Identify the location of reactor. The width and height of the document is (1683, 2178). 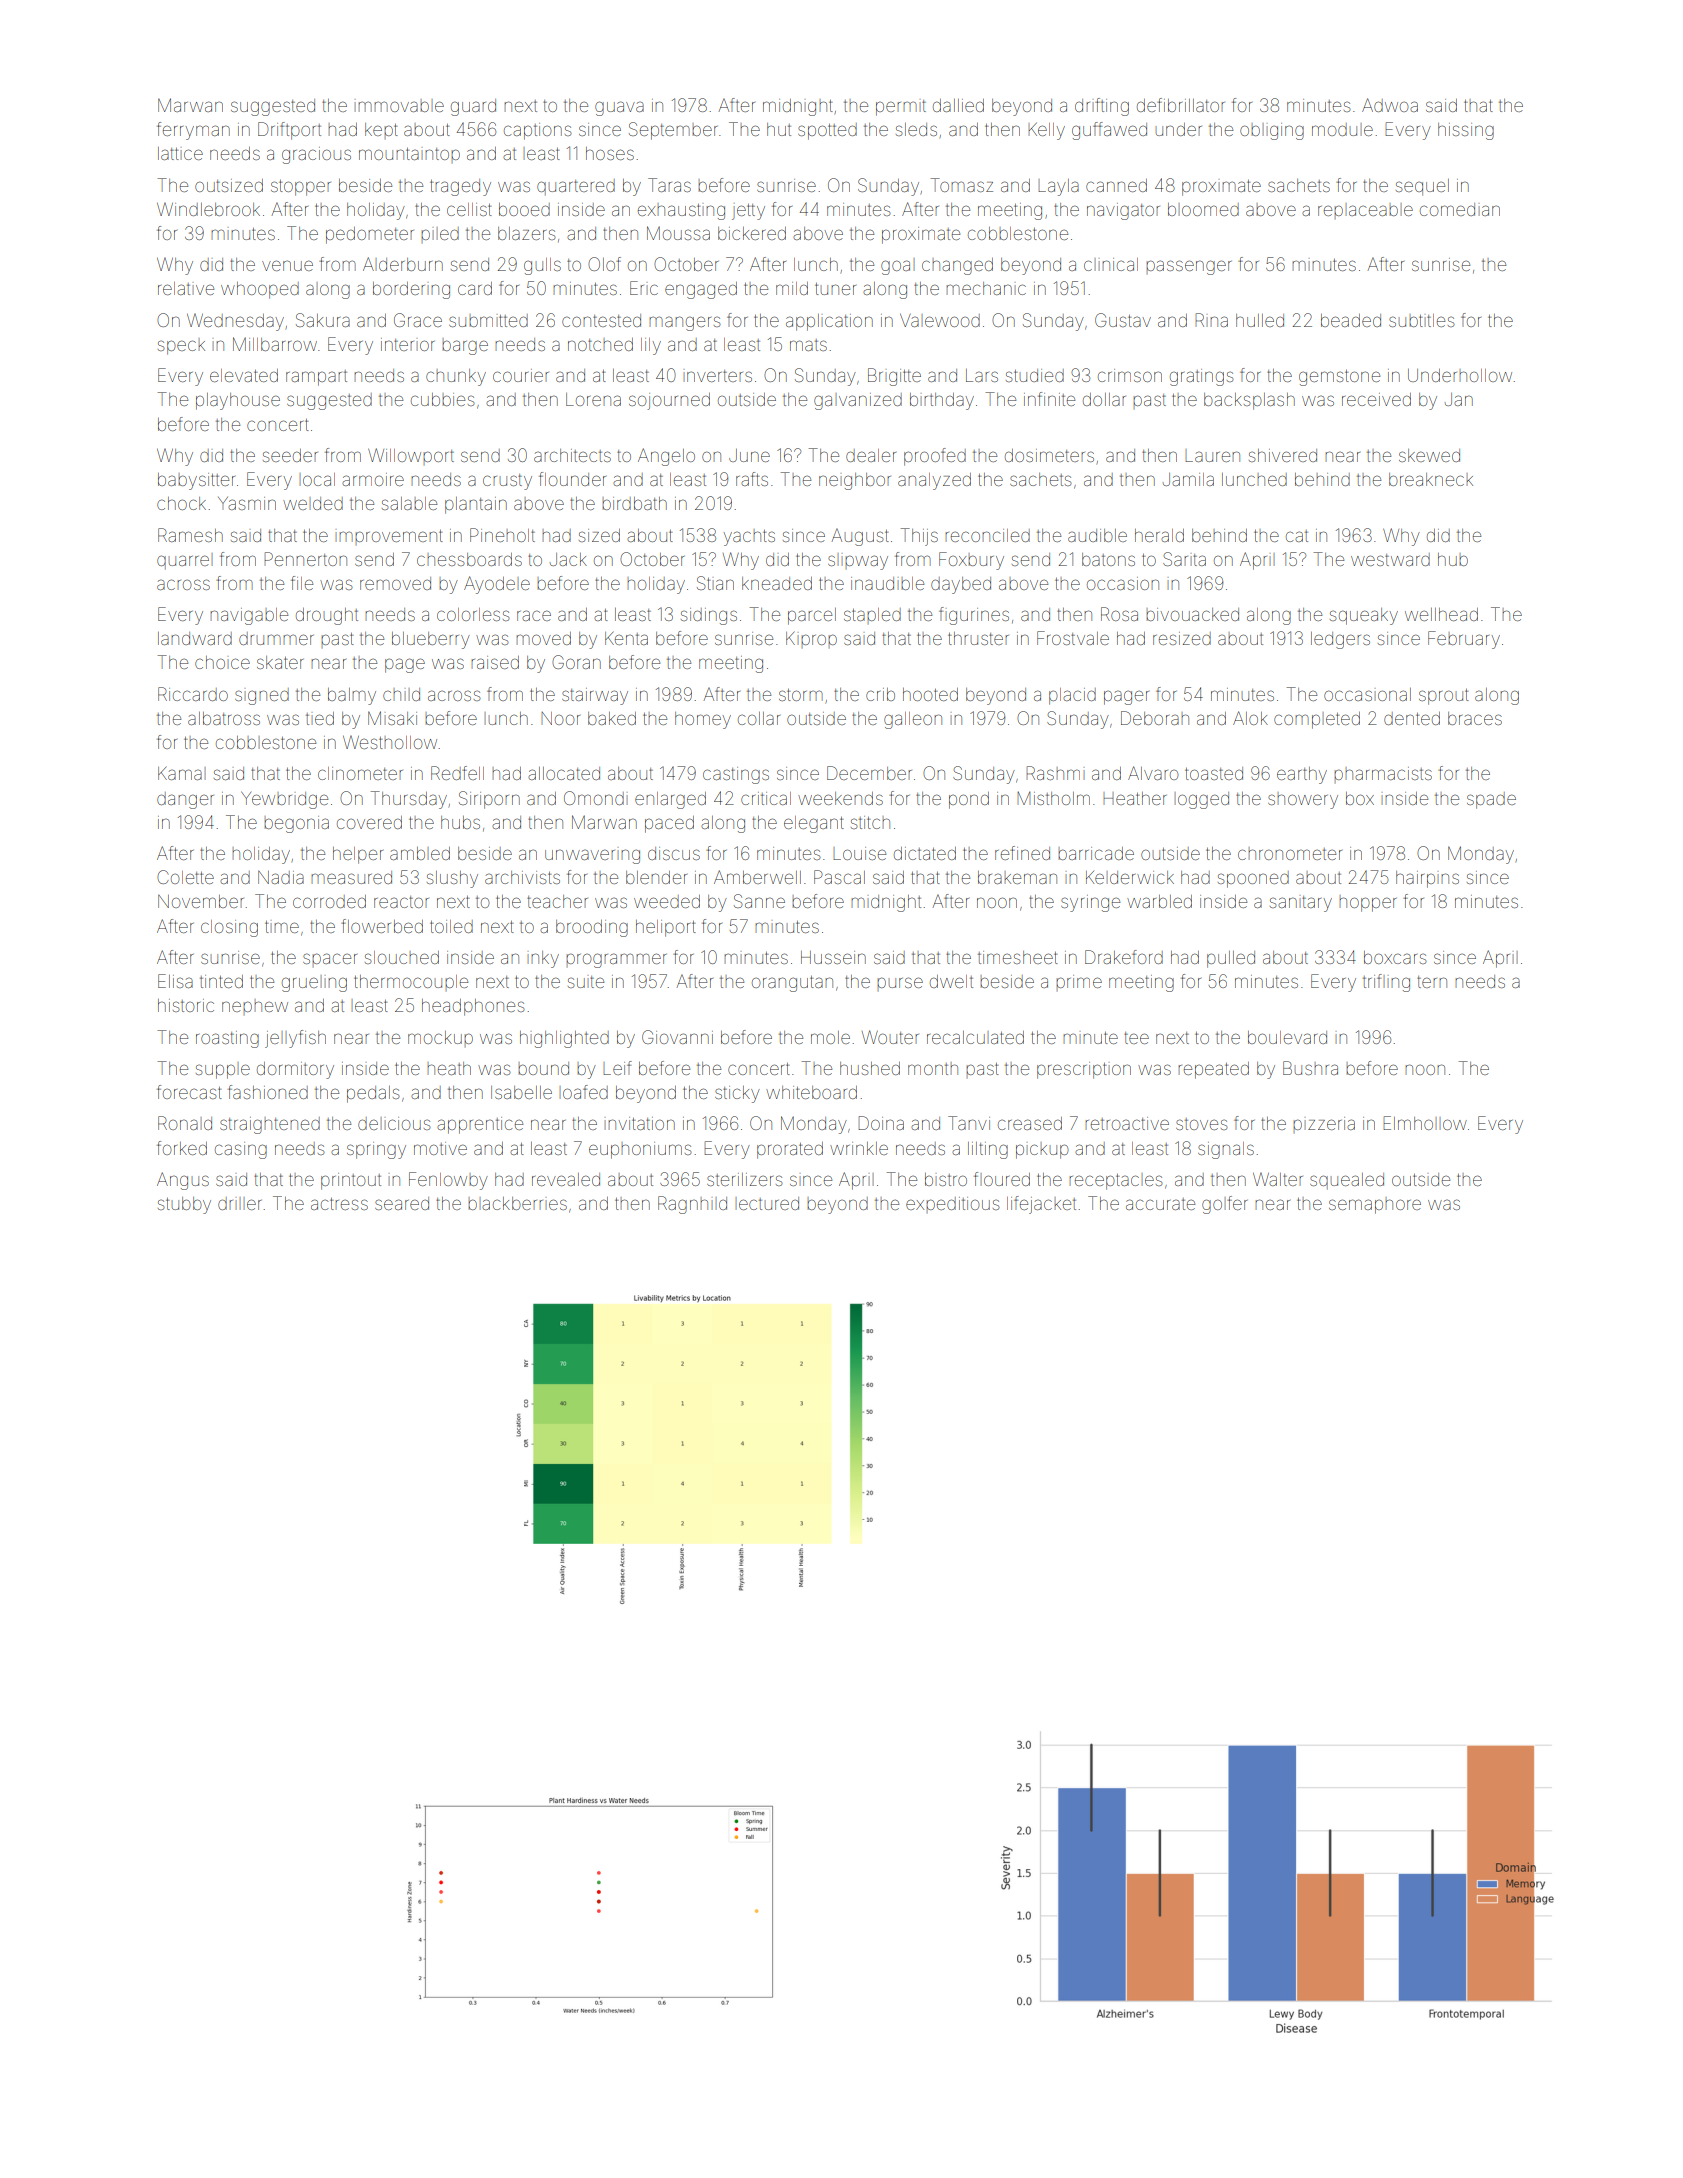
(401, 902).
